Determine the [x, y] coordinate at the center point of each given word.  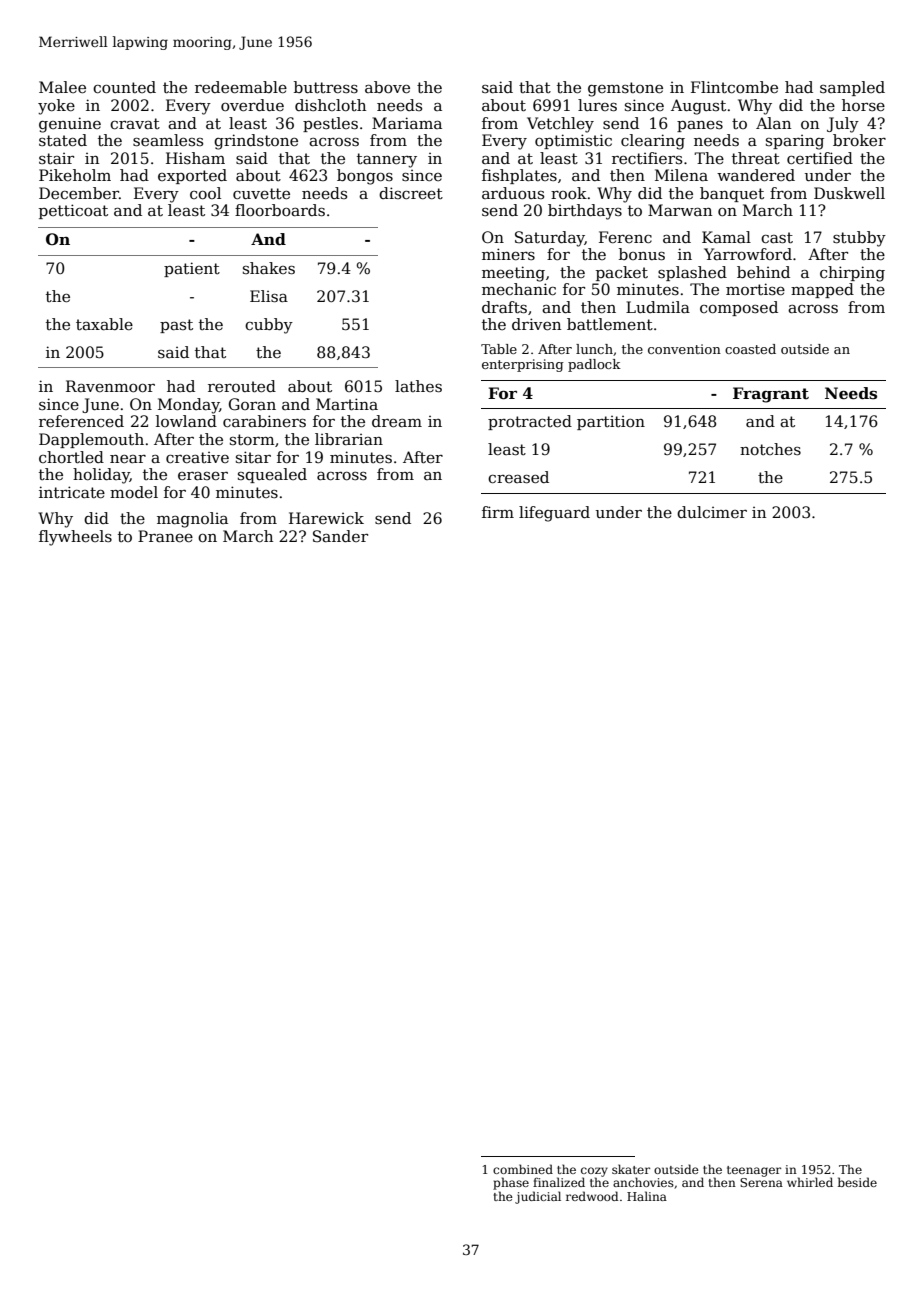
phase [511, 1183]
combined [523, 1169]
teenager [754, 1171]
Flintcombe [734, 87]
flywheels [75, 538]
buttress [326, 87]
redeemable [241, 87]
